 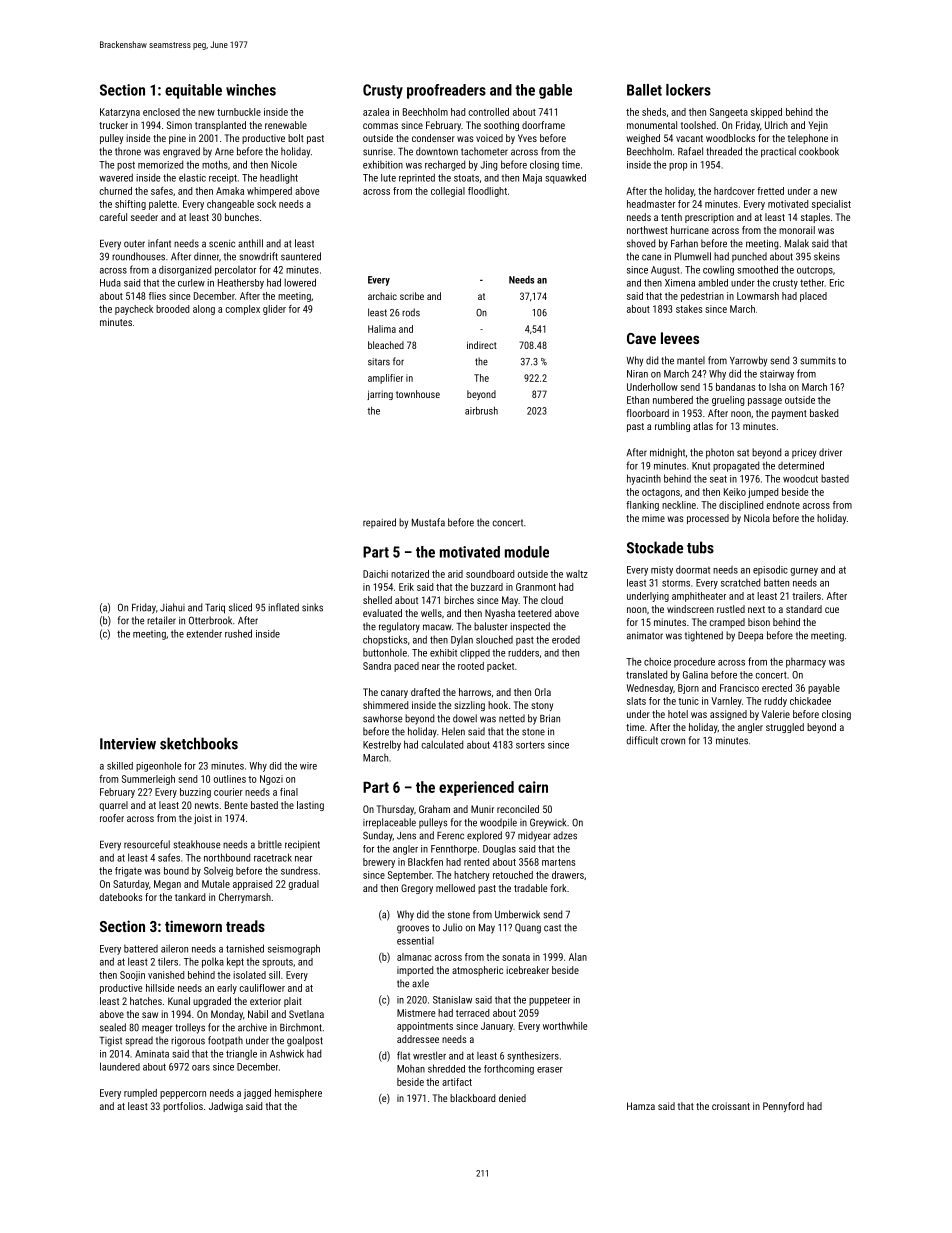 I want to click on Cave, so click(x=641, y=338).
